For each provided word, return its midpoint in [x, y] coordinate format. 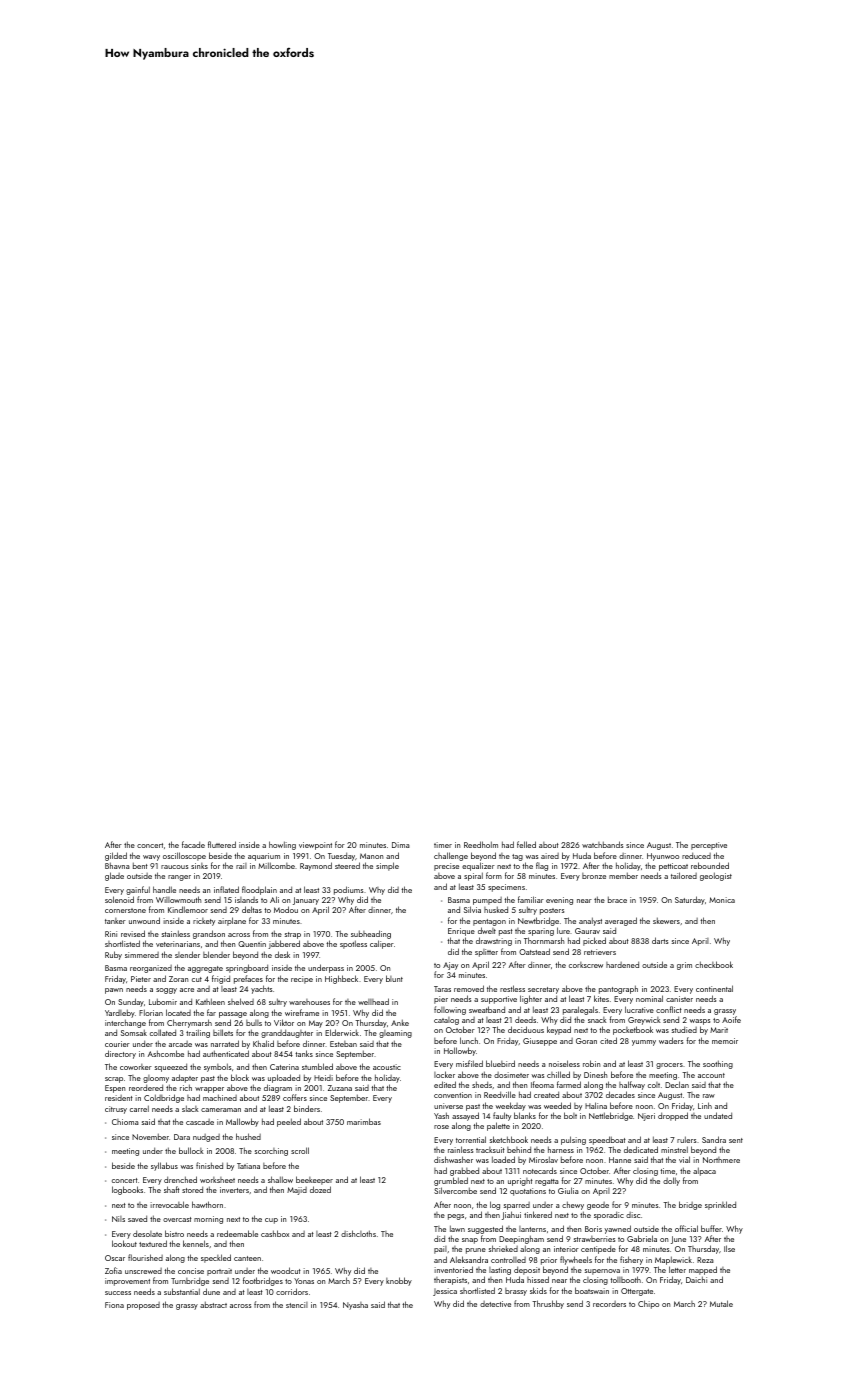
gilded [116, 856]
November [150, 1136]
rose [441, 1127]
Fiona [114, 1305]
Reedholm [481, 844]
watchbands [602, 844]
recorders [609, 1304]
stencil [297, 1305]
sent [736, 1140]
